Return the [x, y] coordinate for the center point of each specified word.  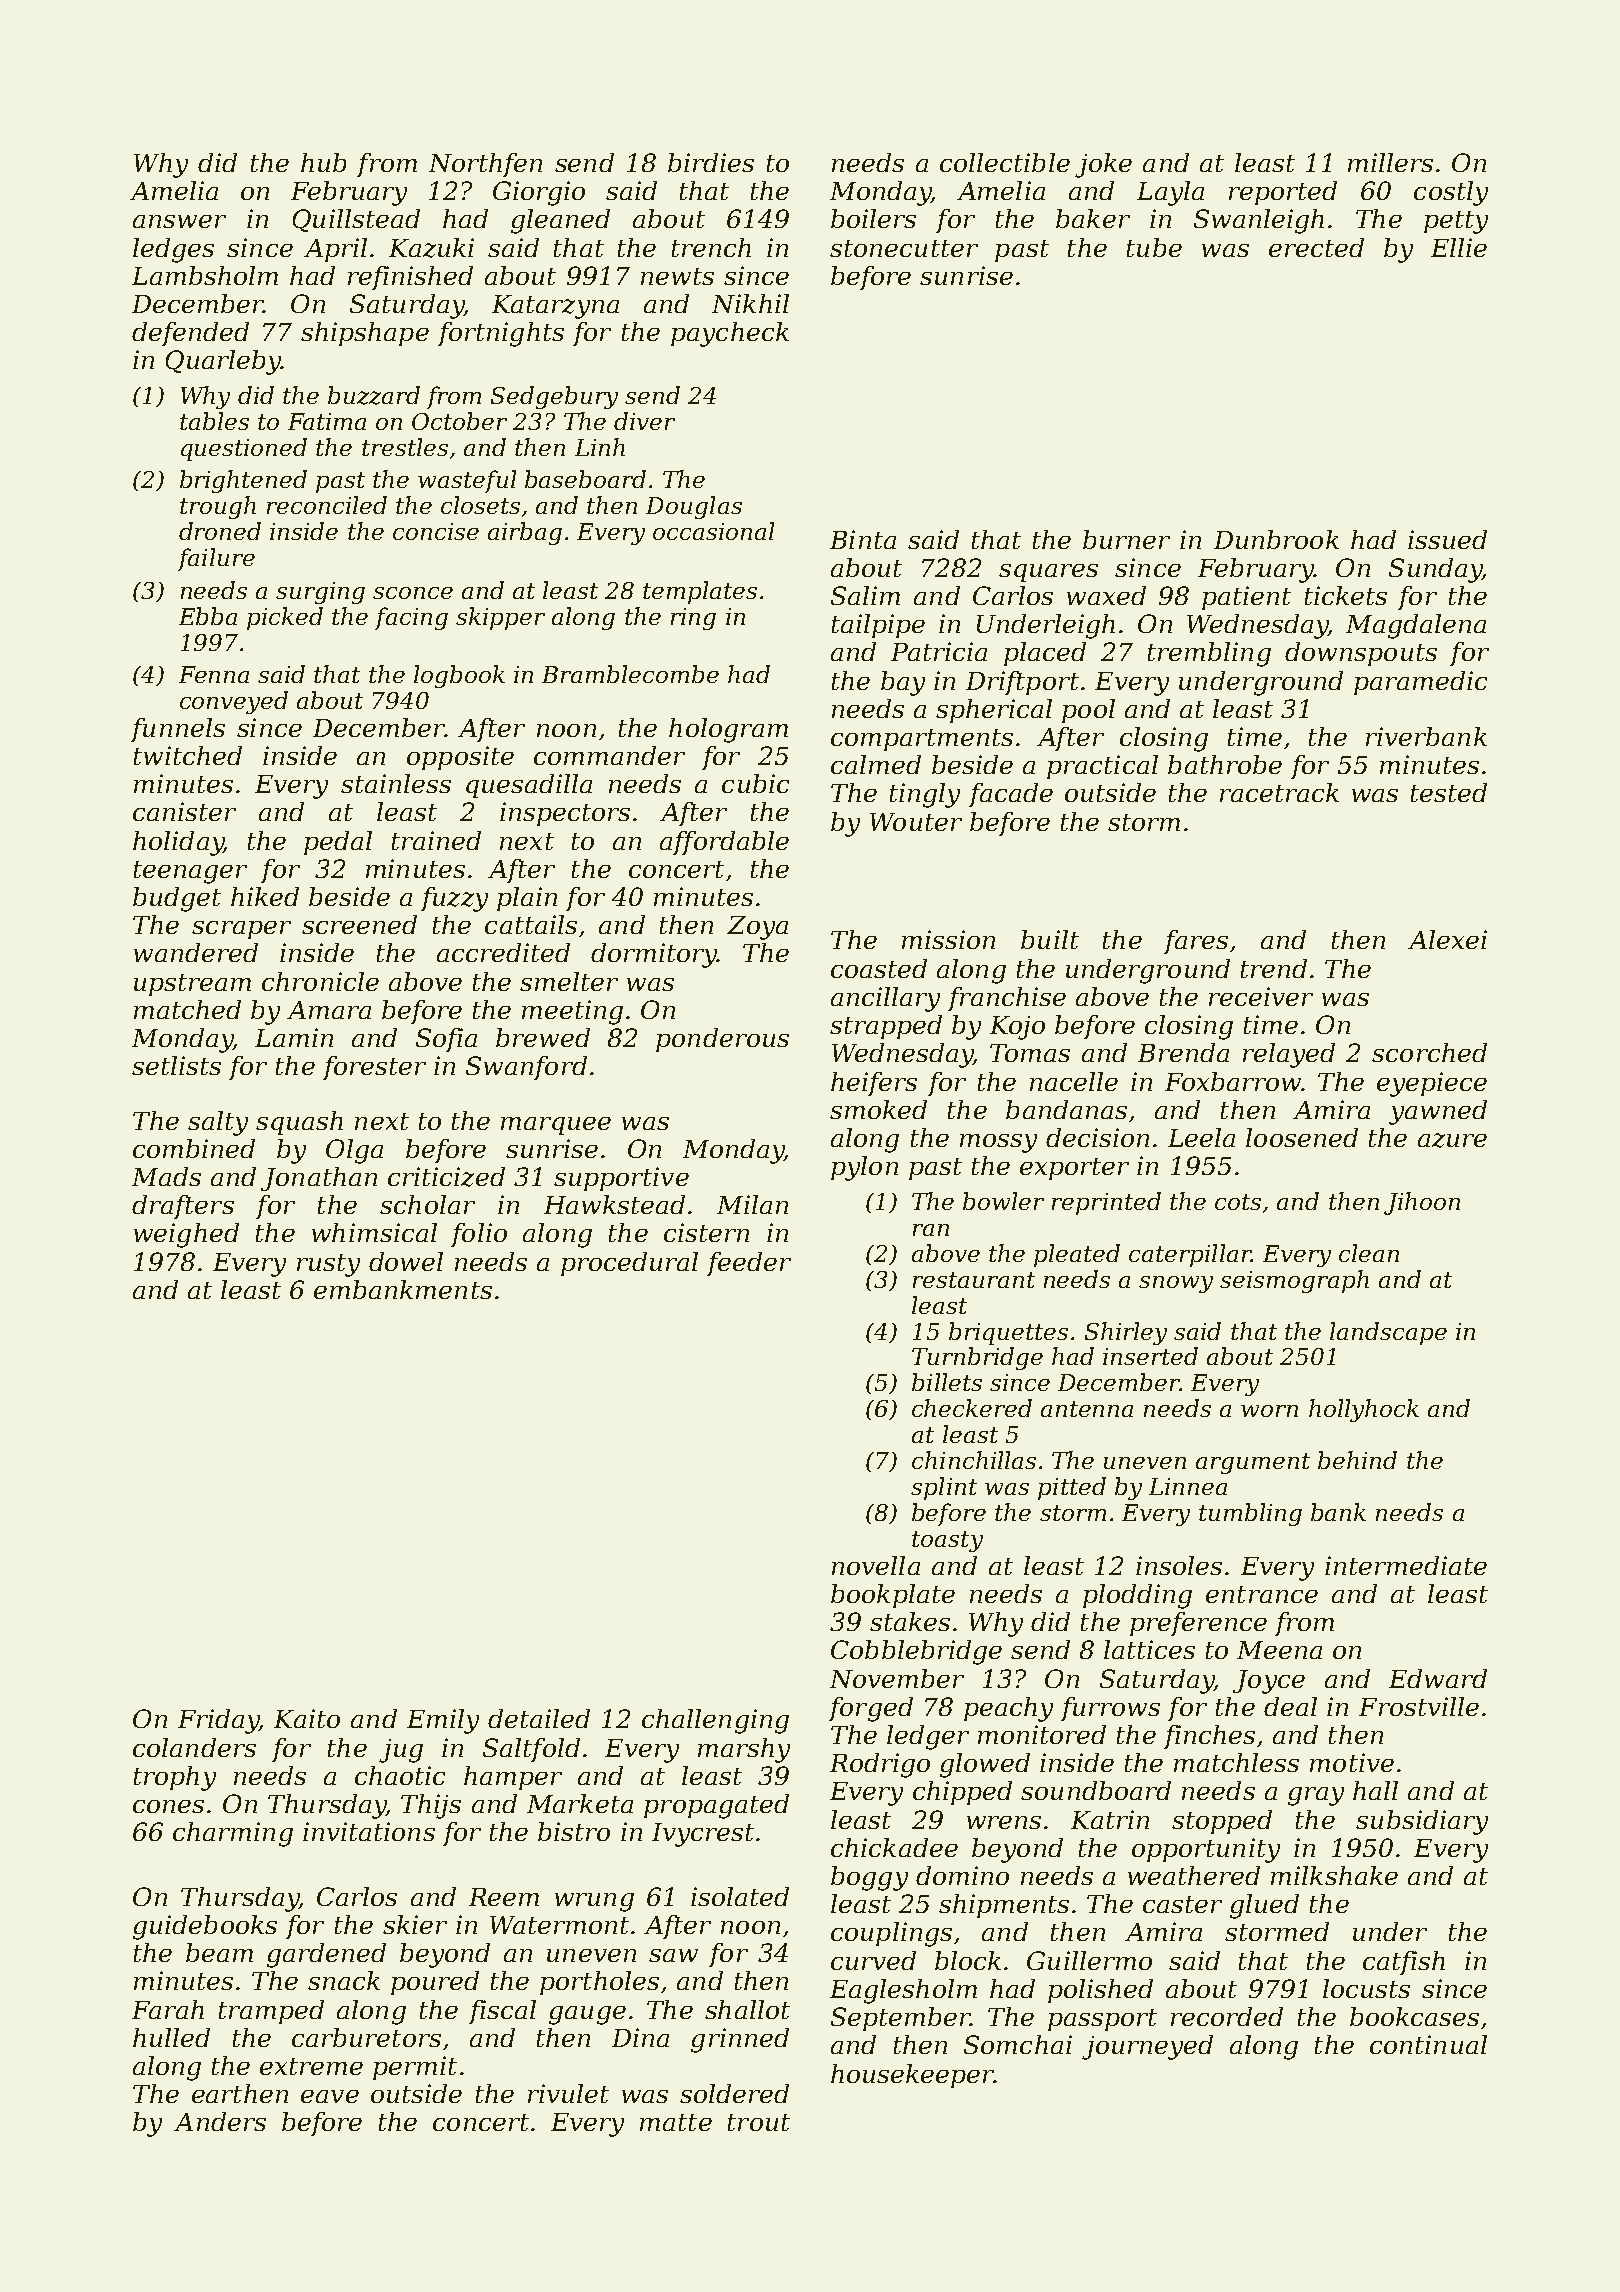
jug [401, 1751]
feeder [749, 1264]
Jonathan [319, 1179]
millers [1390, 162]
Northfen [485, 165]
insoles [1179, 1565]
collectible [1005, 162]
